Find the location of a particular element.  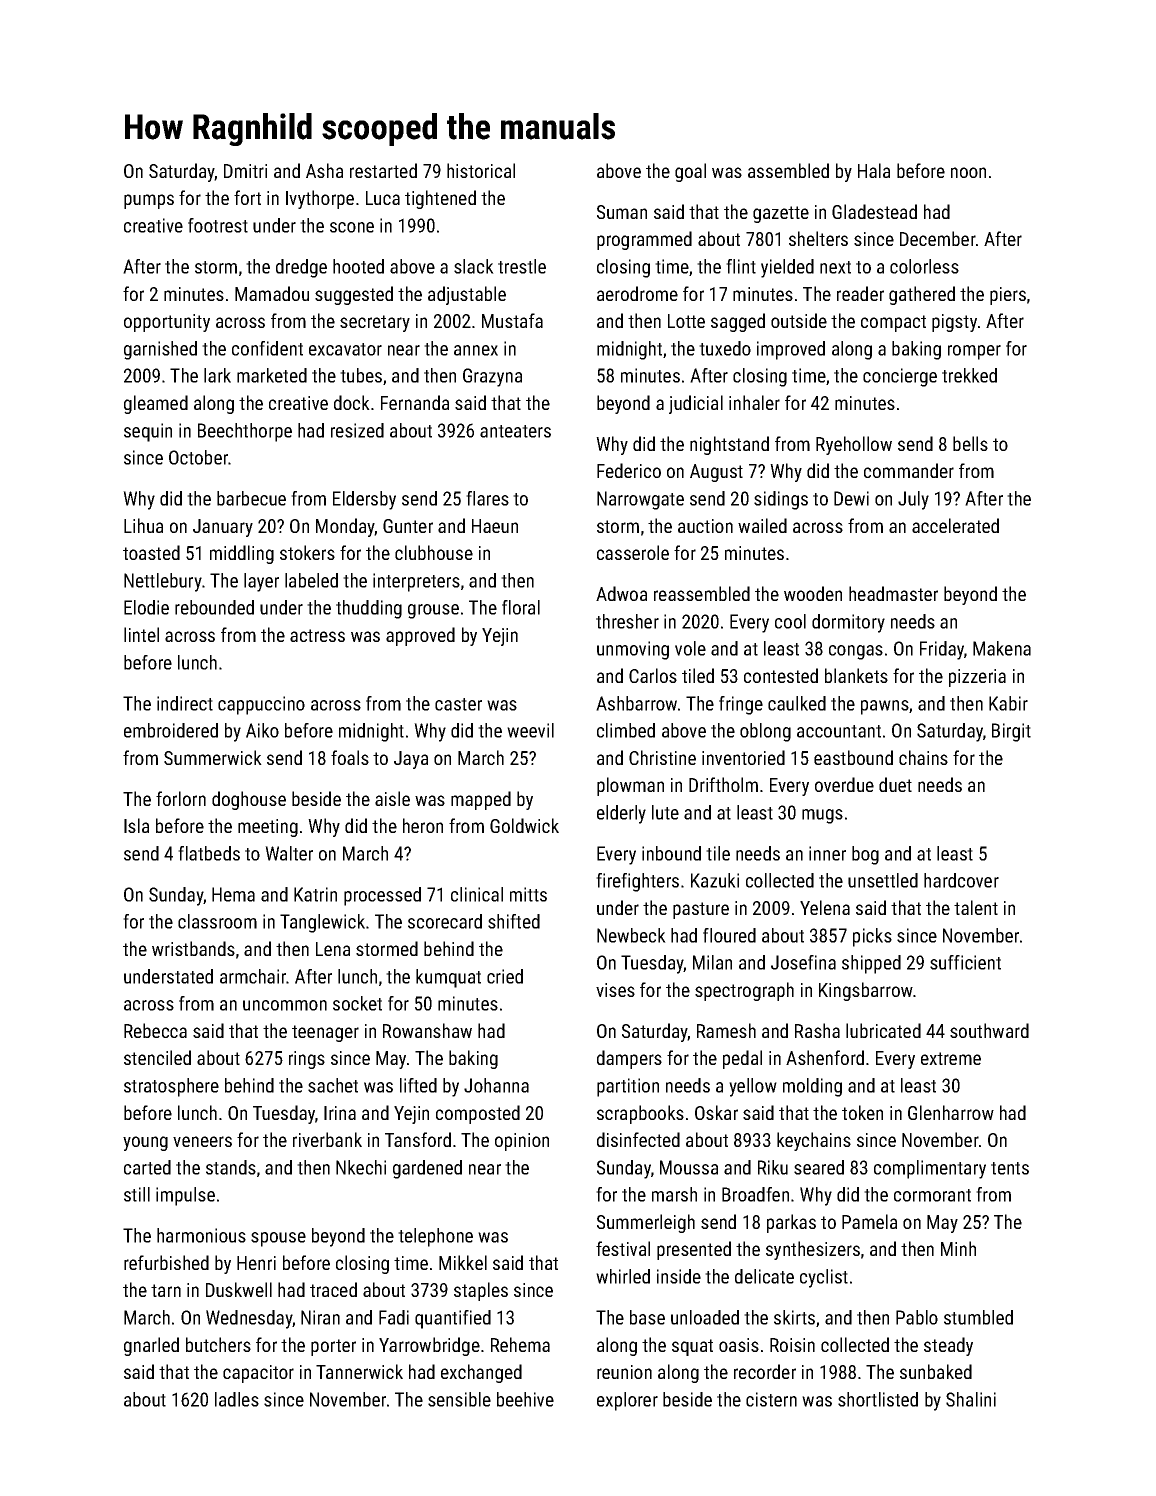

climbed is located at coordinates (626, 730).
